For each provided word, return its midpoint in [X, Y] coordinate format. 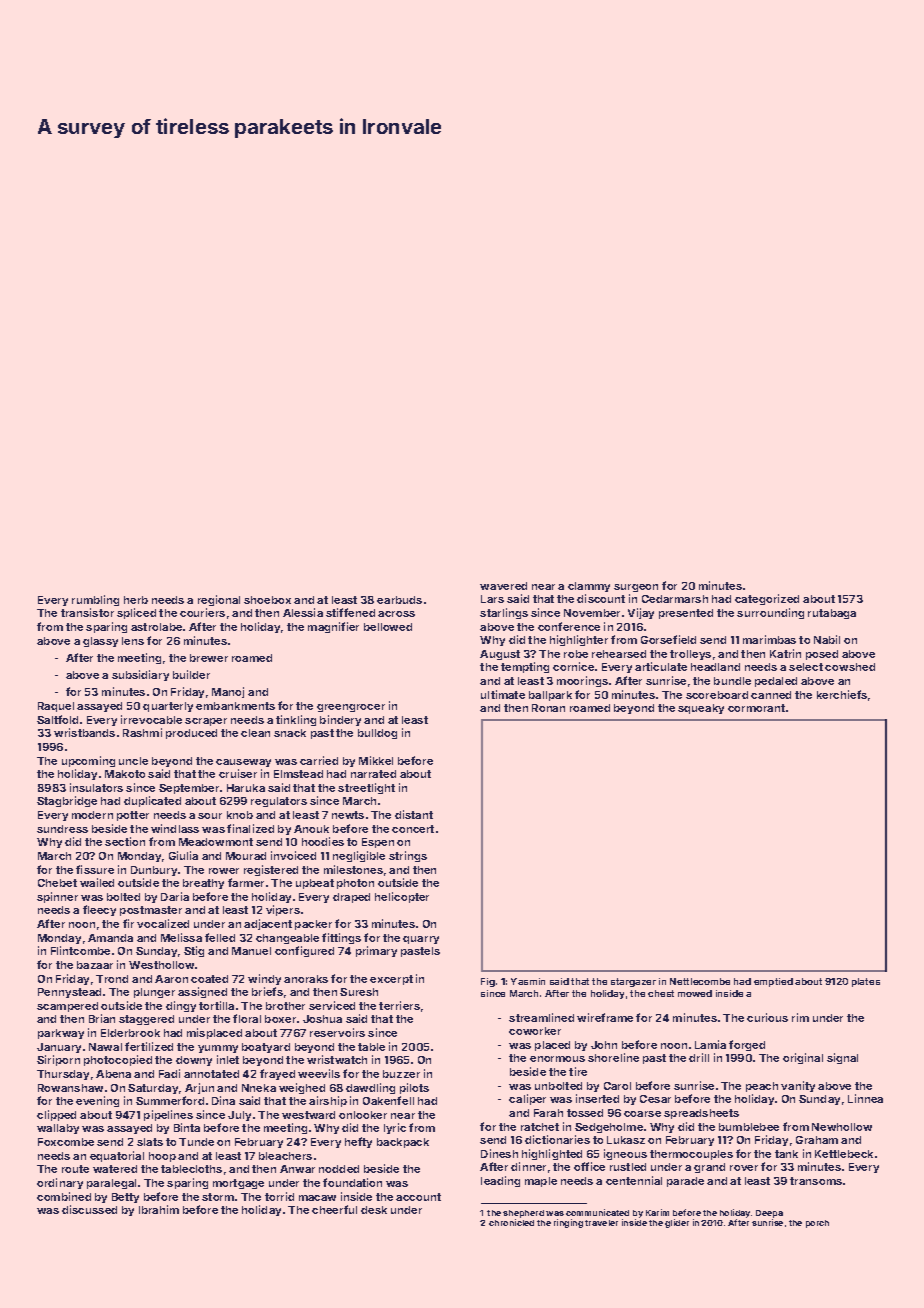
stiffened [350, 612]
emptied [773, 982]
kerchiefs [842, 694]
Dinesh [499, 1153]
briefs [267, 991]
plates [866, 982]
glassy [100, 642]
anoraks [306, 979]
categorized [767, 599]
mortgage [238, 1184]
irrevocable [151, 719]
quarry [421, 940]
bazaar [95, 965]
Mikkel [376, 760]
